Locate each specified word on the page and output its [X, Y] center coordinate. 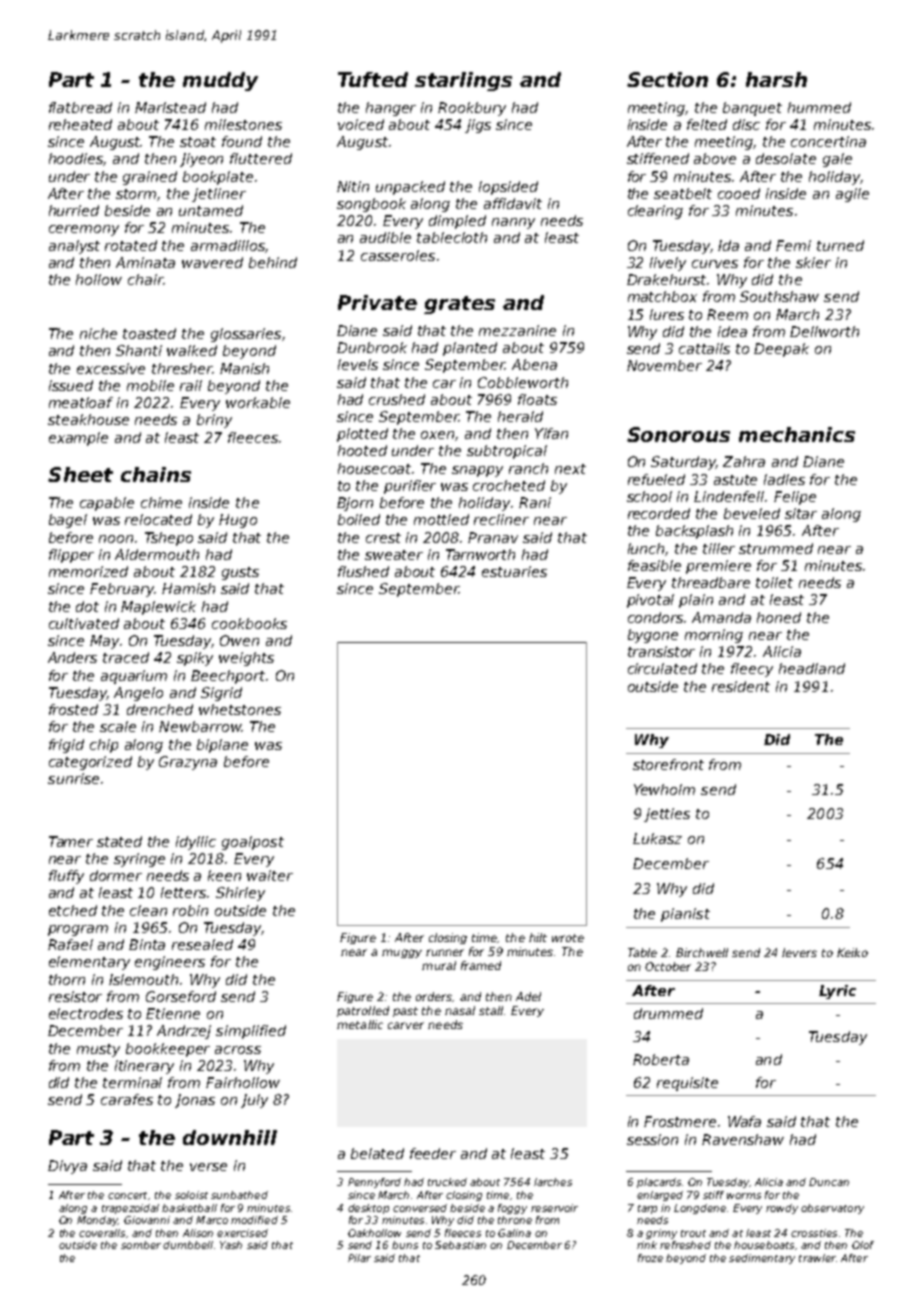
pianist [685, 915]
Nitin [353, 186]
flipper [71, 556]
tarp [647, 1209]
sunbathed [239, 1195]
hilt [538, 937]
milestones [243, 124]
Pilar [359, 1258]
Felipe [795, 498]
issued [71, 385]
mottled [441, 519]
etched [73, 910]
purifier [410, 487]
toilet [774, 582]
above [715, 158]
